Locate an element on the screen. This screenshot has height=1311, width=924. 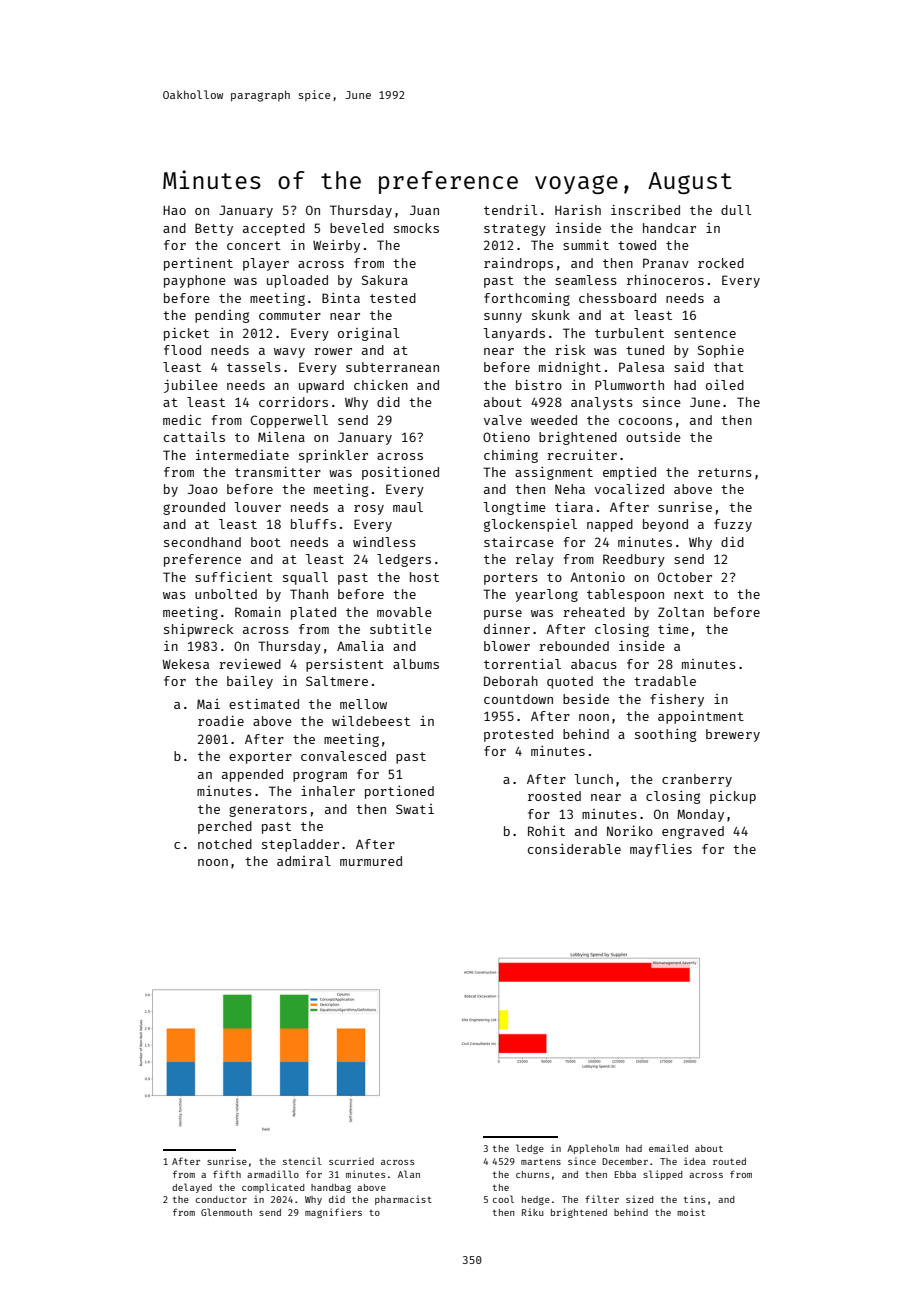
Hao is located at coordinates (174, 210).
